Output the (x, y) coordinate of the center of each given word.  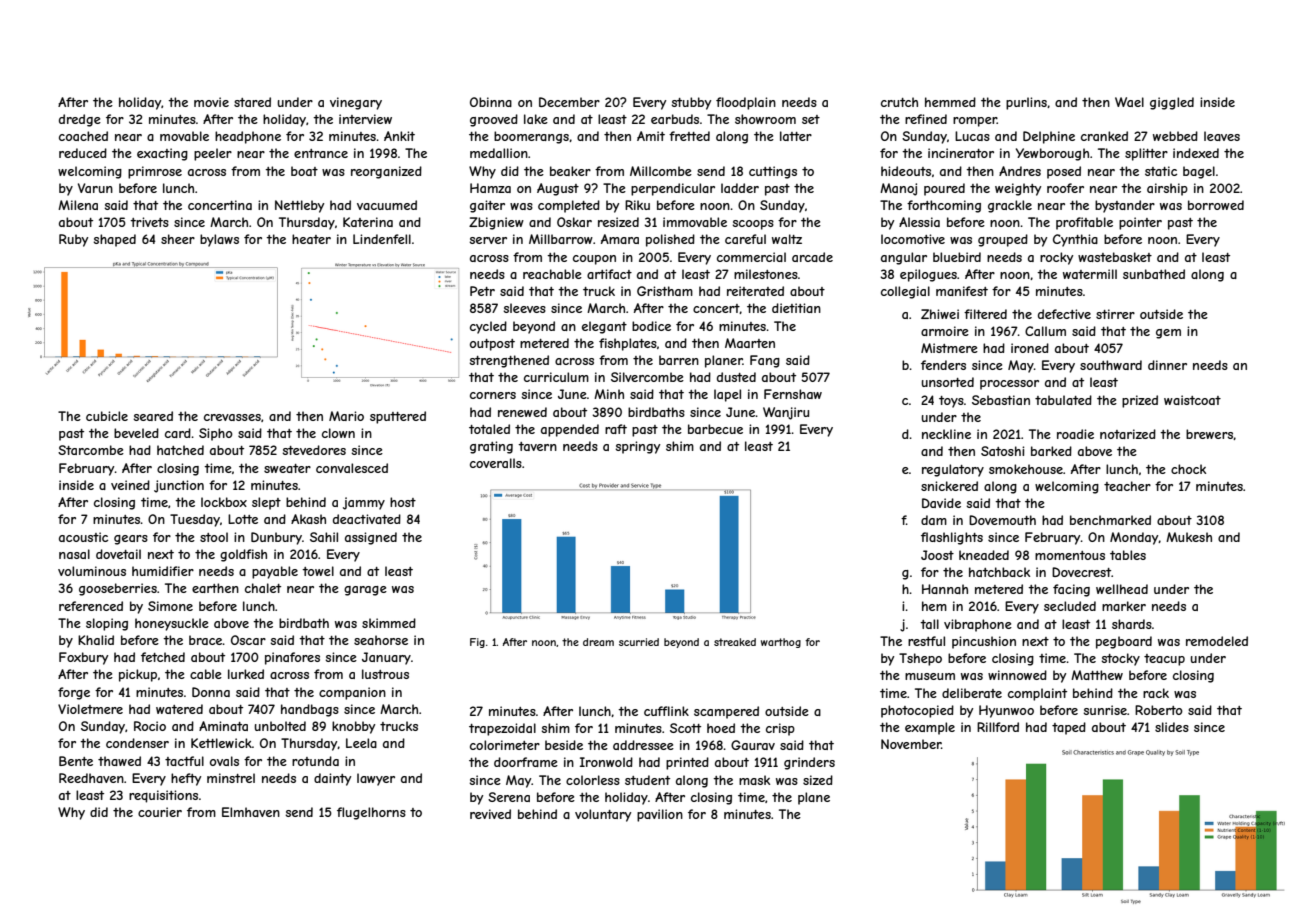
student (647, 780)
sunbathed (1154, 274)
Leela (361, 743)
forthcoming (944, 206)
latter (796, 136)
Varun (95, 188)
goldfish (243, 555)
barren (679, 360)
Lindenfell (382, 239)
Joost (937, 555)
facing (1071, 590)
